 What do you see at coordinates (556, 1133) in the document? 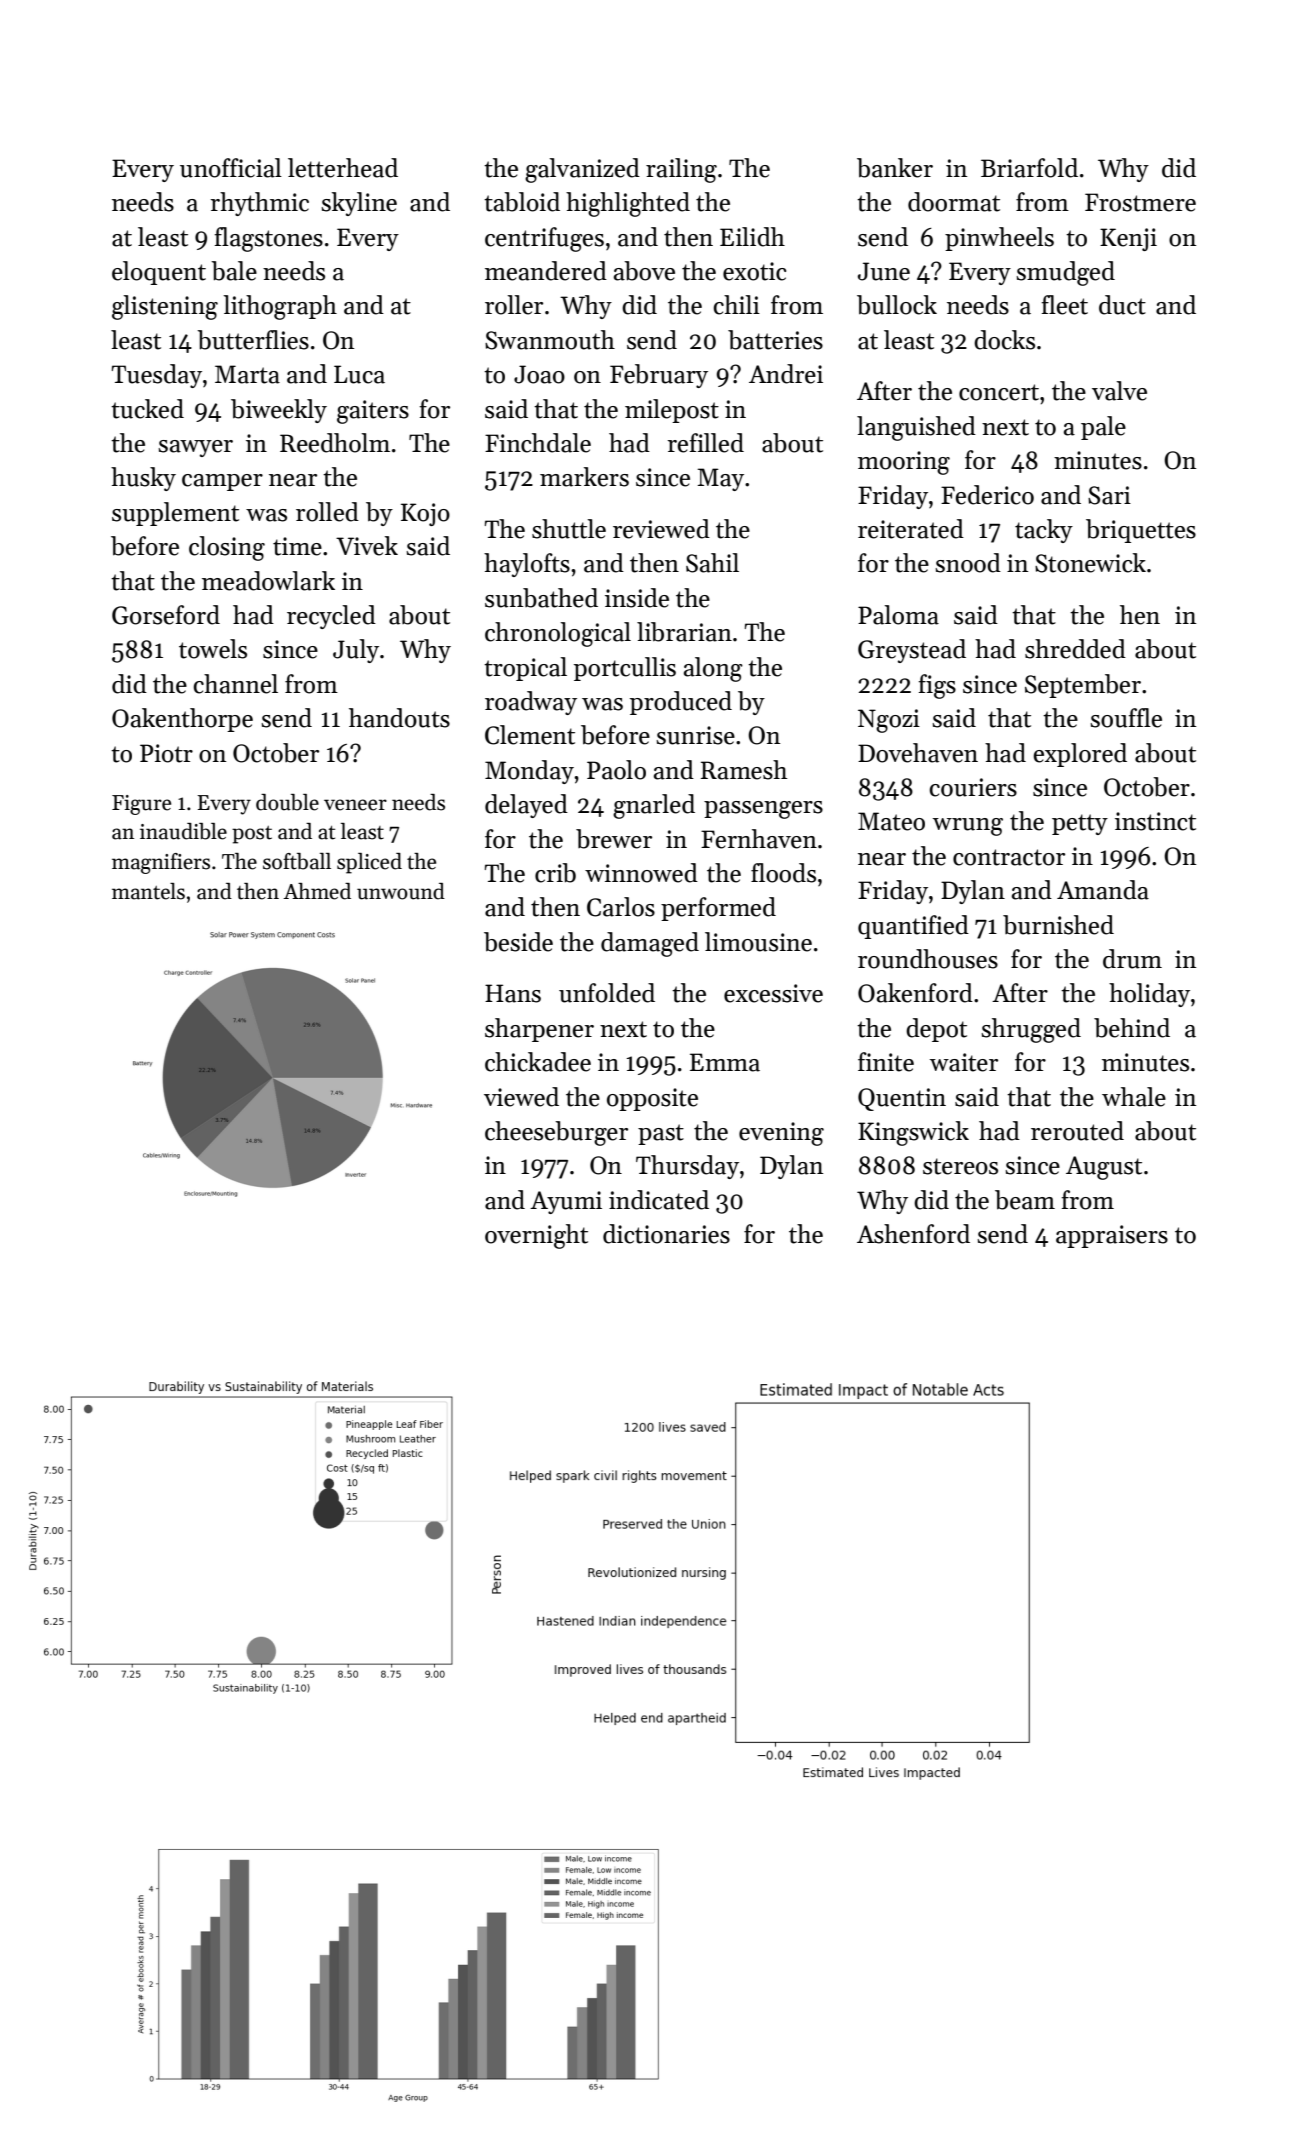
I see `cheeseburger` at bounding box center [556, 1133].
